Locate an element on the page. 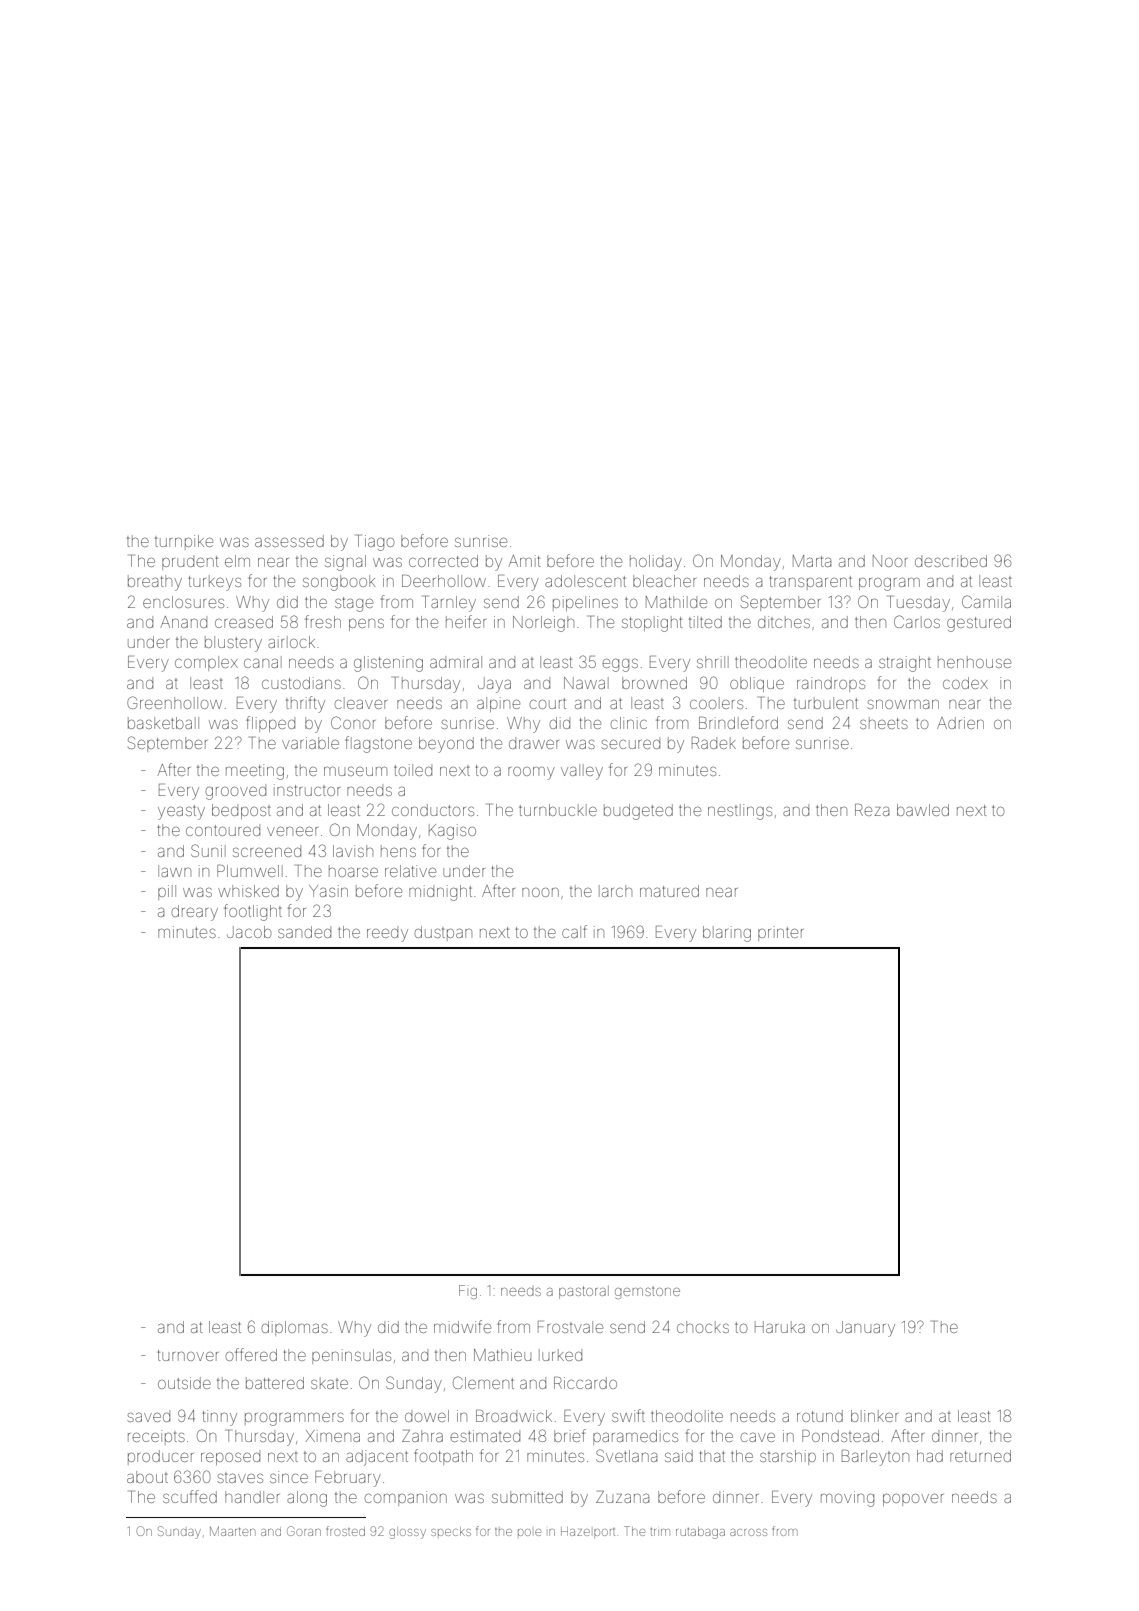 The width and height of the page is (1139, 1611). Amit is located at coordinates (524, 561).
